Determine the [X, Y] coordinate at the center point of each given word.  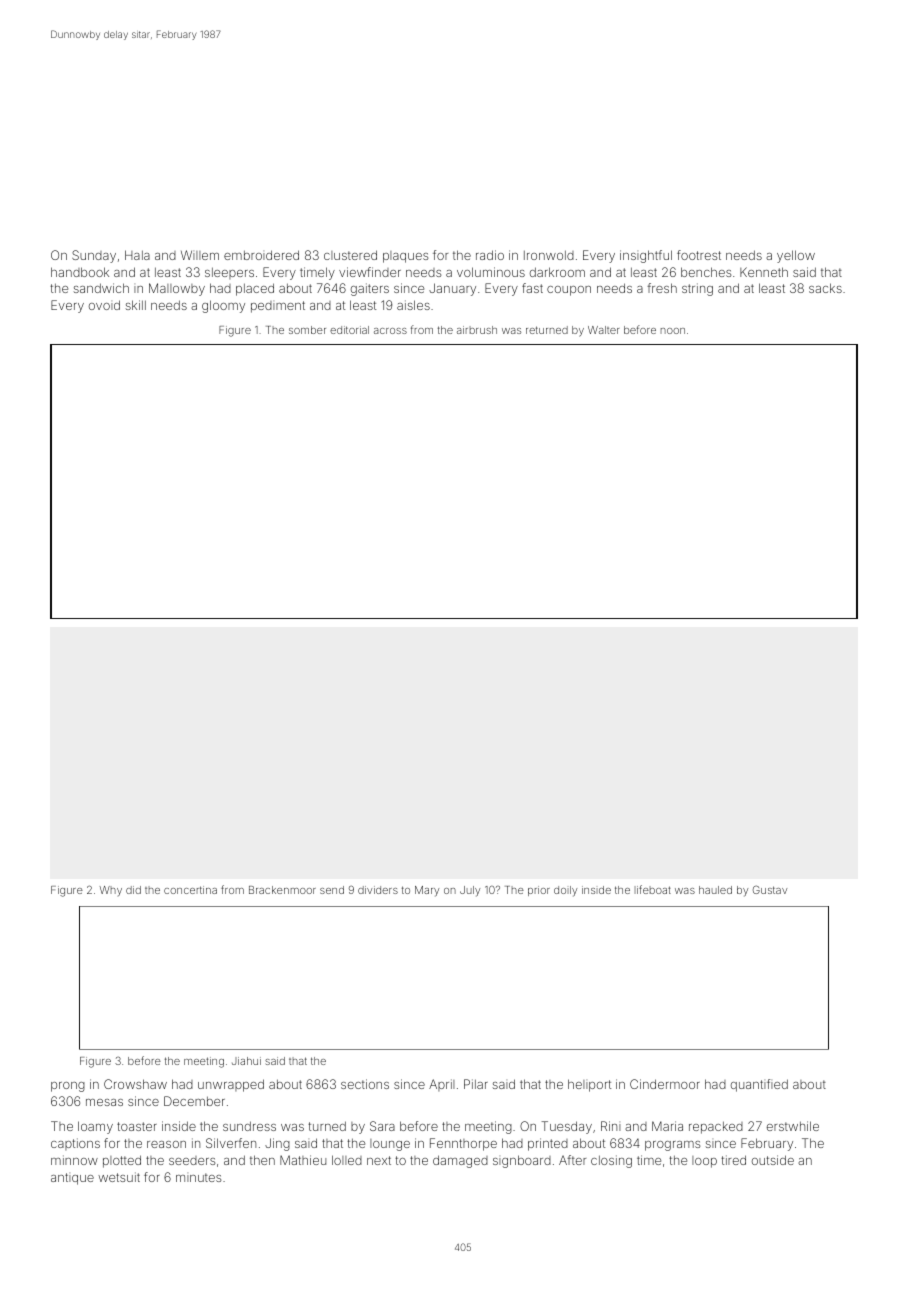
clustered [350, 255]
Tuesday [566, 1127]
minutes [198, 1177]
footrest [699, 255]
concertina [190, 890]
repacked [716, 1127]
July [470, 891]
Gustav [770, 889]
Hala [137, 255]
